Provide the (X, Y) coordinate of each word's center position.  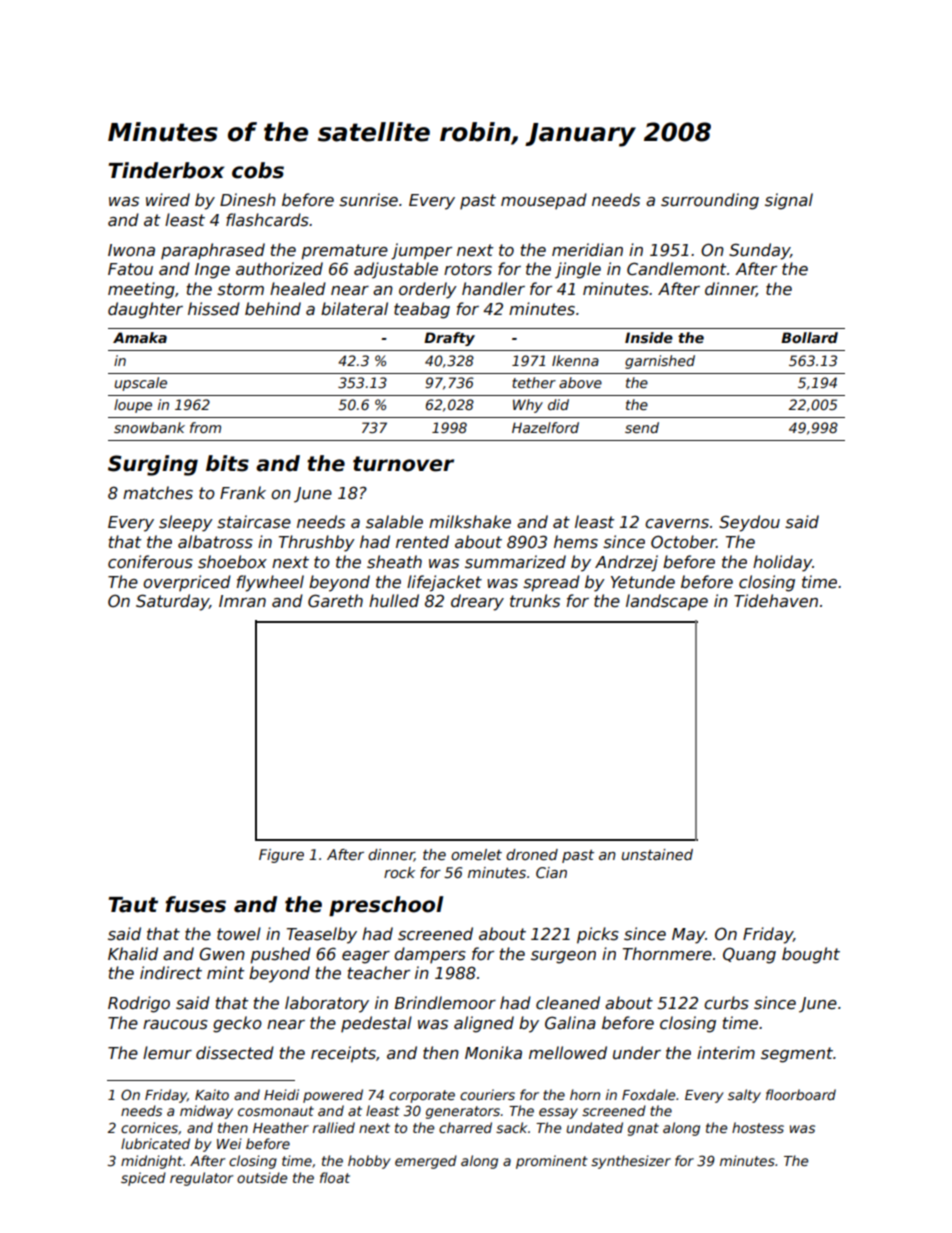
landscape (667, 602)
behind (273, 309)
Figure (281, 856)
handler (493, 289)
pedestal (376, 1024)
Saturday (172, 602)
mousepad (544, 201)
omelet (476, 854)
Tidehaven (776, 601)
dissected (235, 1053)
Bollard (809, 337)
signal (789, 201)
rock (399, 872)
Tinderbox (166, 170)
